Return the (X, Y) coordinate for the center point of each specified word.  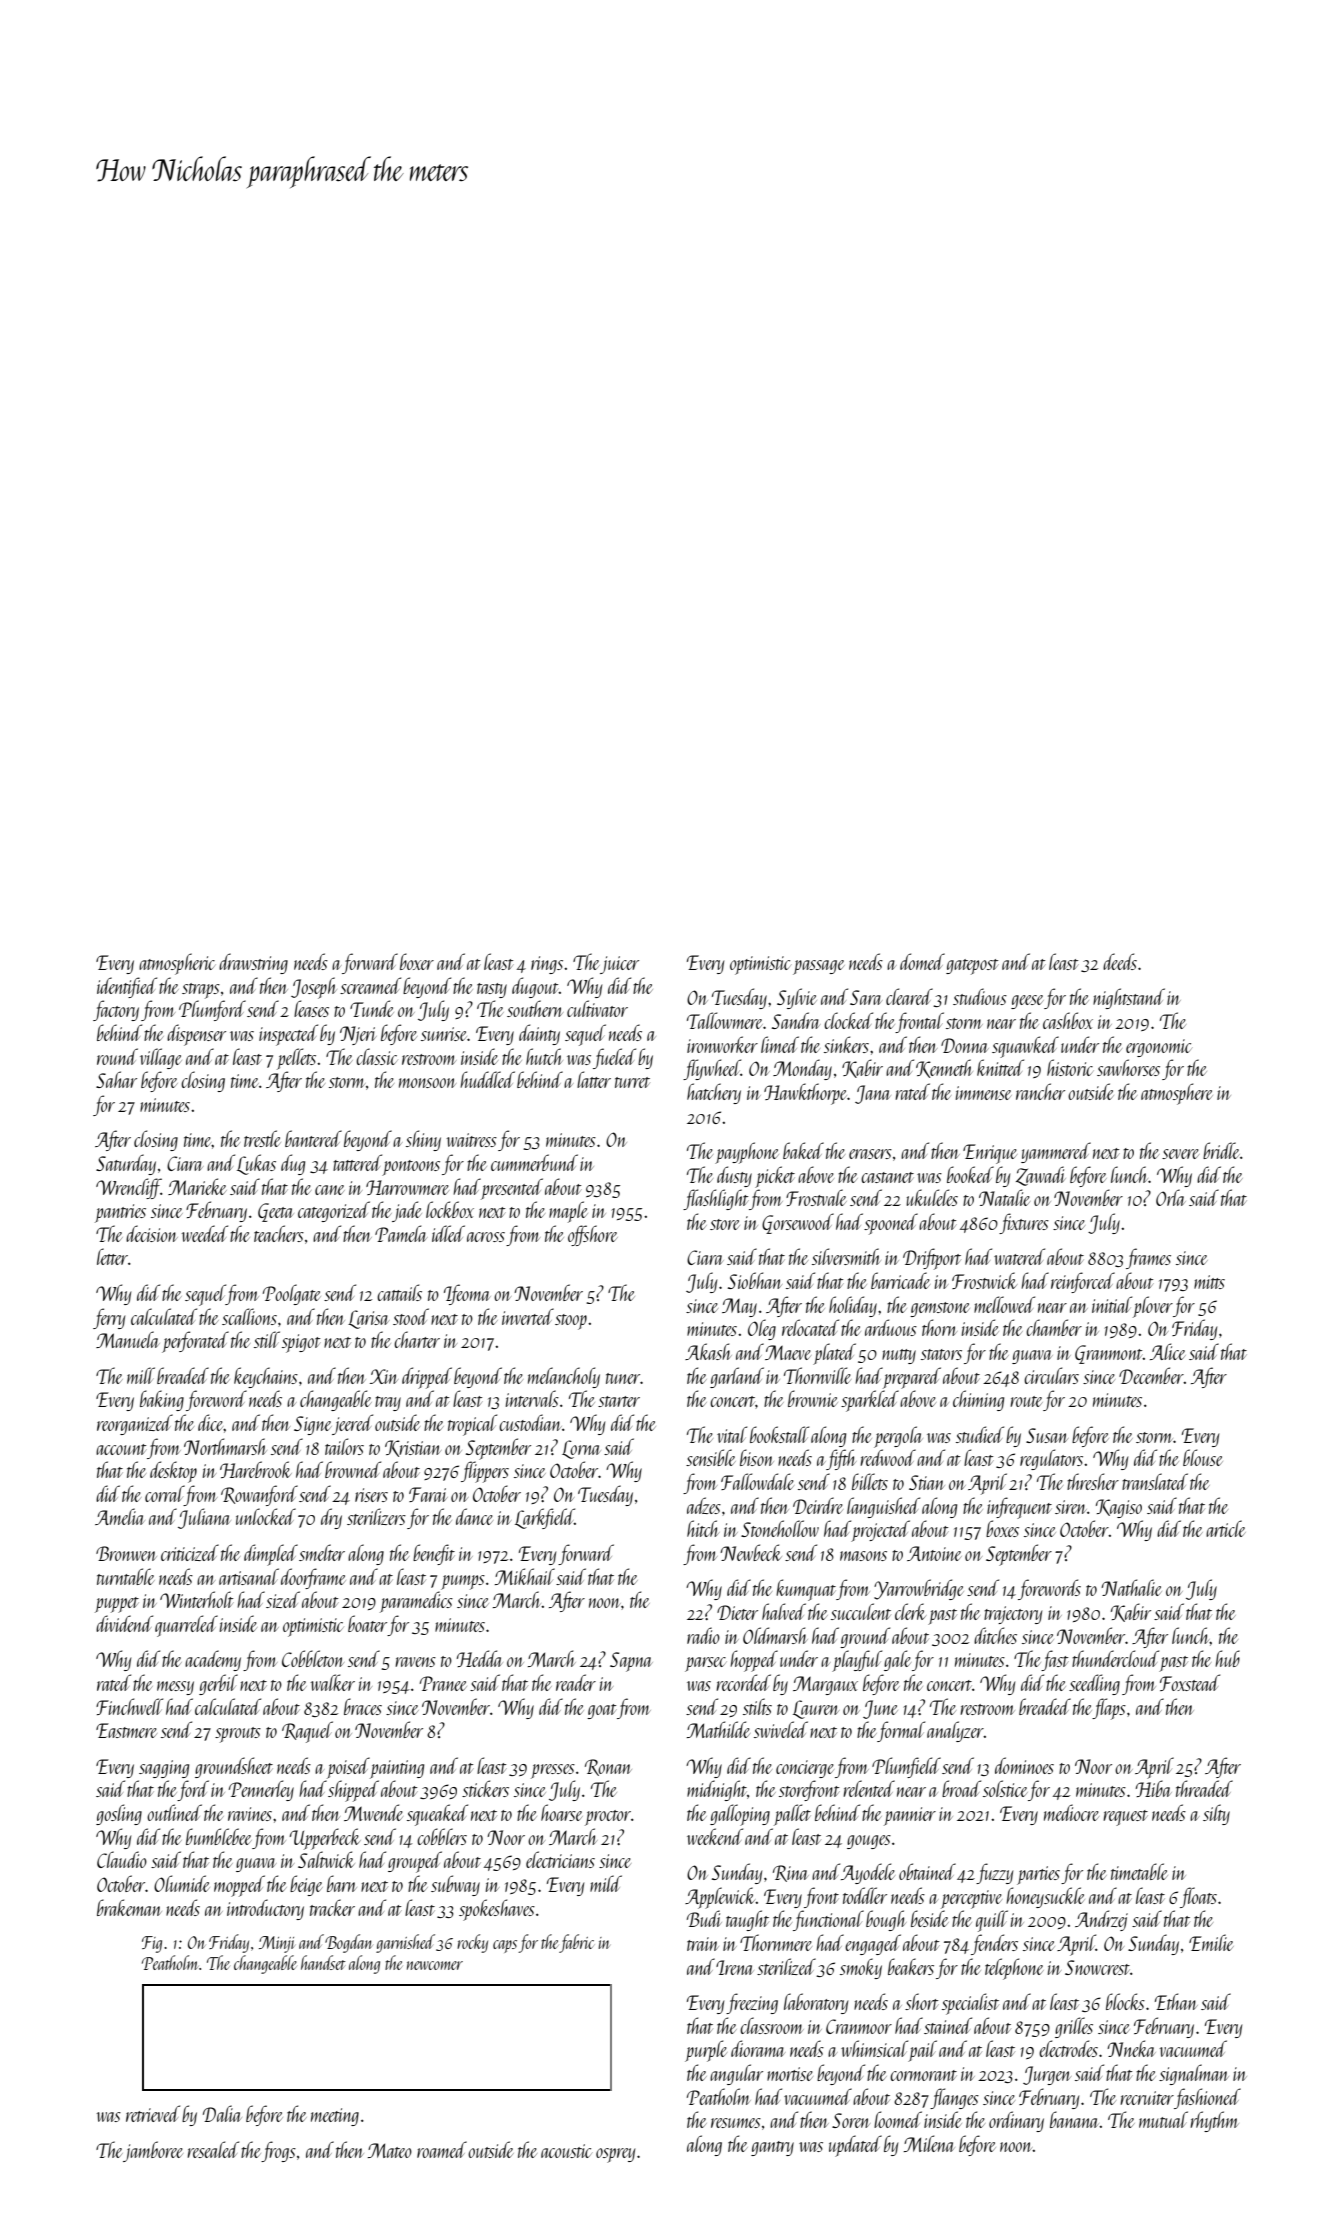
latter (594, 1079)
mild (606, 1883)
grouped (415, 1862)
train (703, 1944)
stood (411, 1316)
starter (619, 1401)
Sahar (116, 1079)
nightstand (1129, 998)
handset (323, 1962)
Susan (1047, 1435)
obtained (927, 1871)
